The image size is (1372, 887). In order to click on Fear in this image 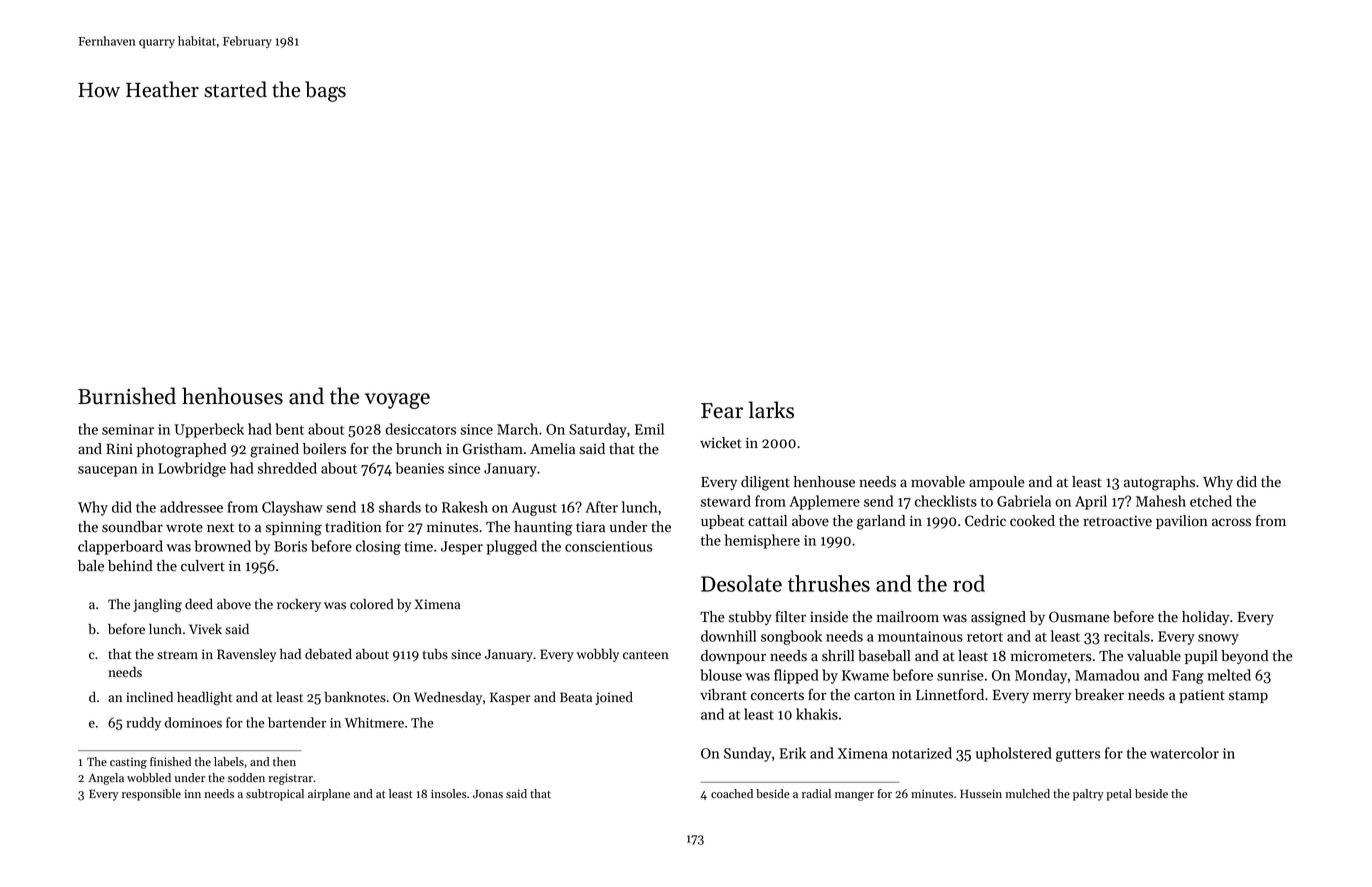, I will do `click(722, 411)`.
